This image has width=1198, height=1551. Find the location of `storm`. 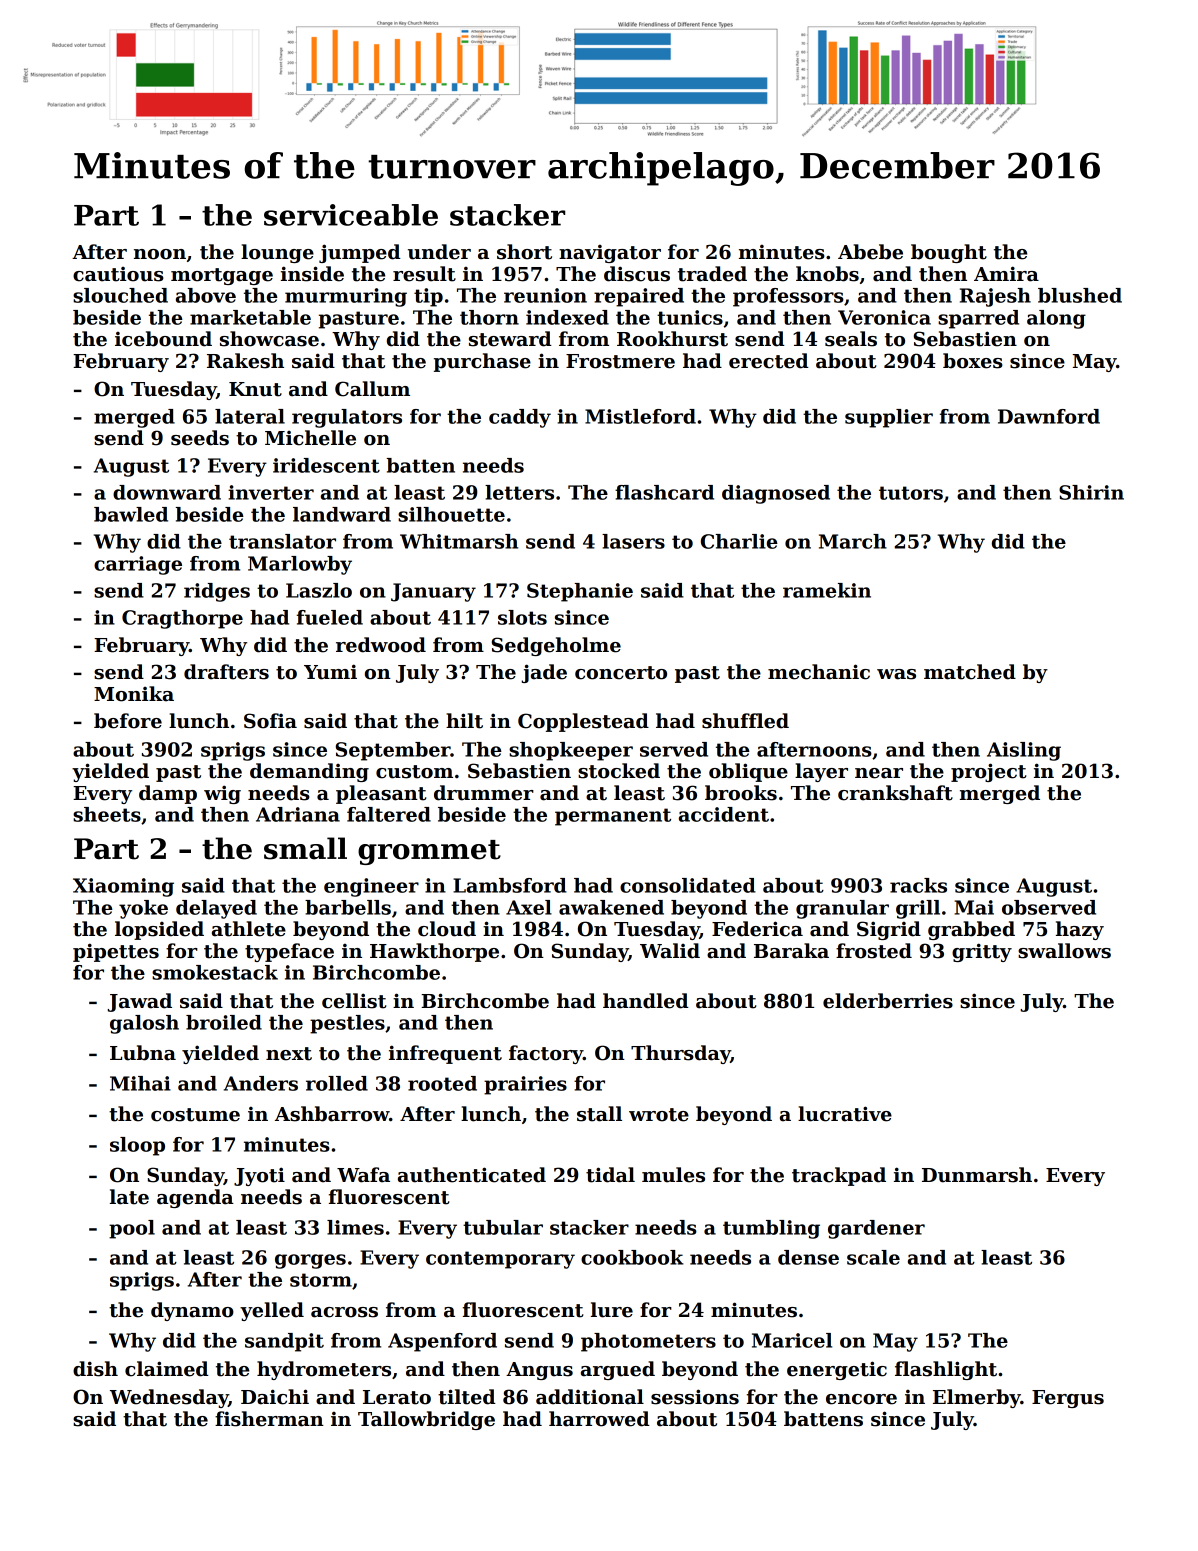

storm is located at coordinates (321, 1280).
